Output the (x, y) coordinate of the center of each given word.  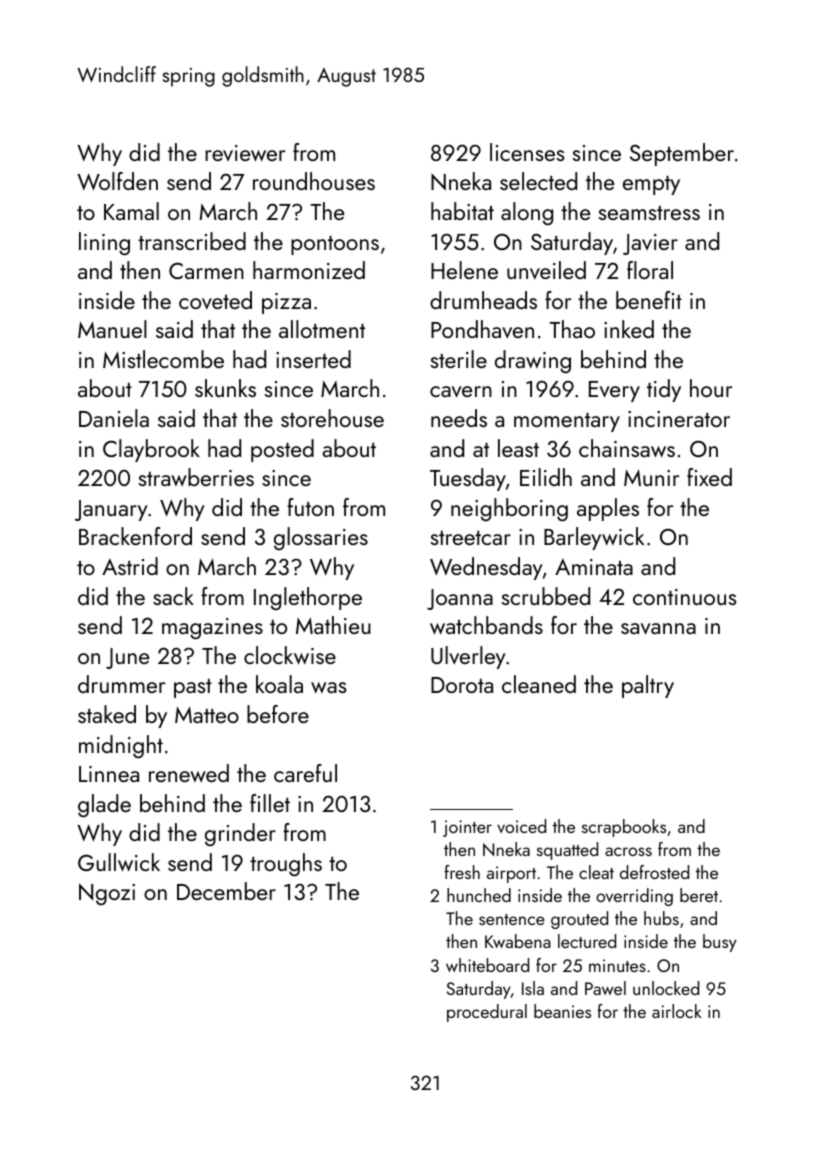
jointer (467, 828)
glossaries (321, 538)
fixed (709, 477)
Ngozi (107, 894)
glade (104, 806)
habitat (462, 211)
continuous (684, 597)
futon (310, 507)
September (682, 154)
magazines (212, 629)
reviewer (245, 153)
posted (282, 450)
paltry (648, 686)
